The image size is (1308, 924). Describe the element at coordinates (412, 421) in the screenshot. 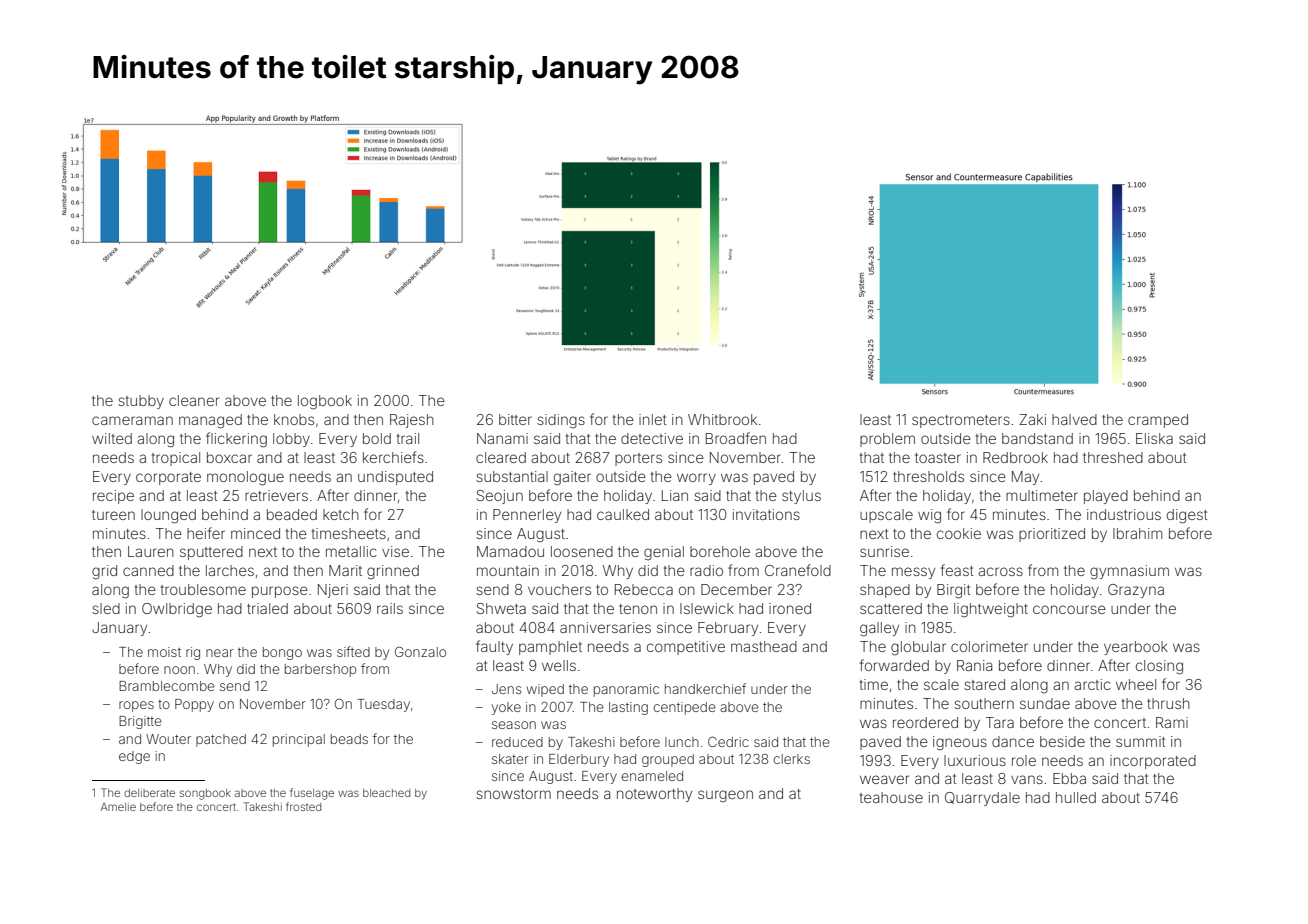

I see `Rajesh` at that location.
